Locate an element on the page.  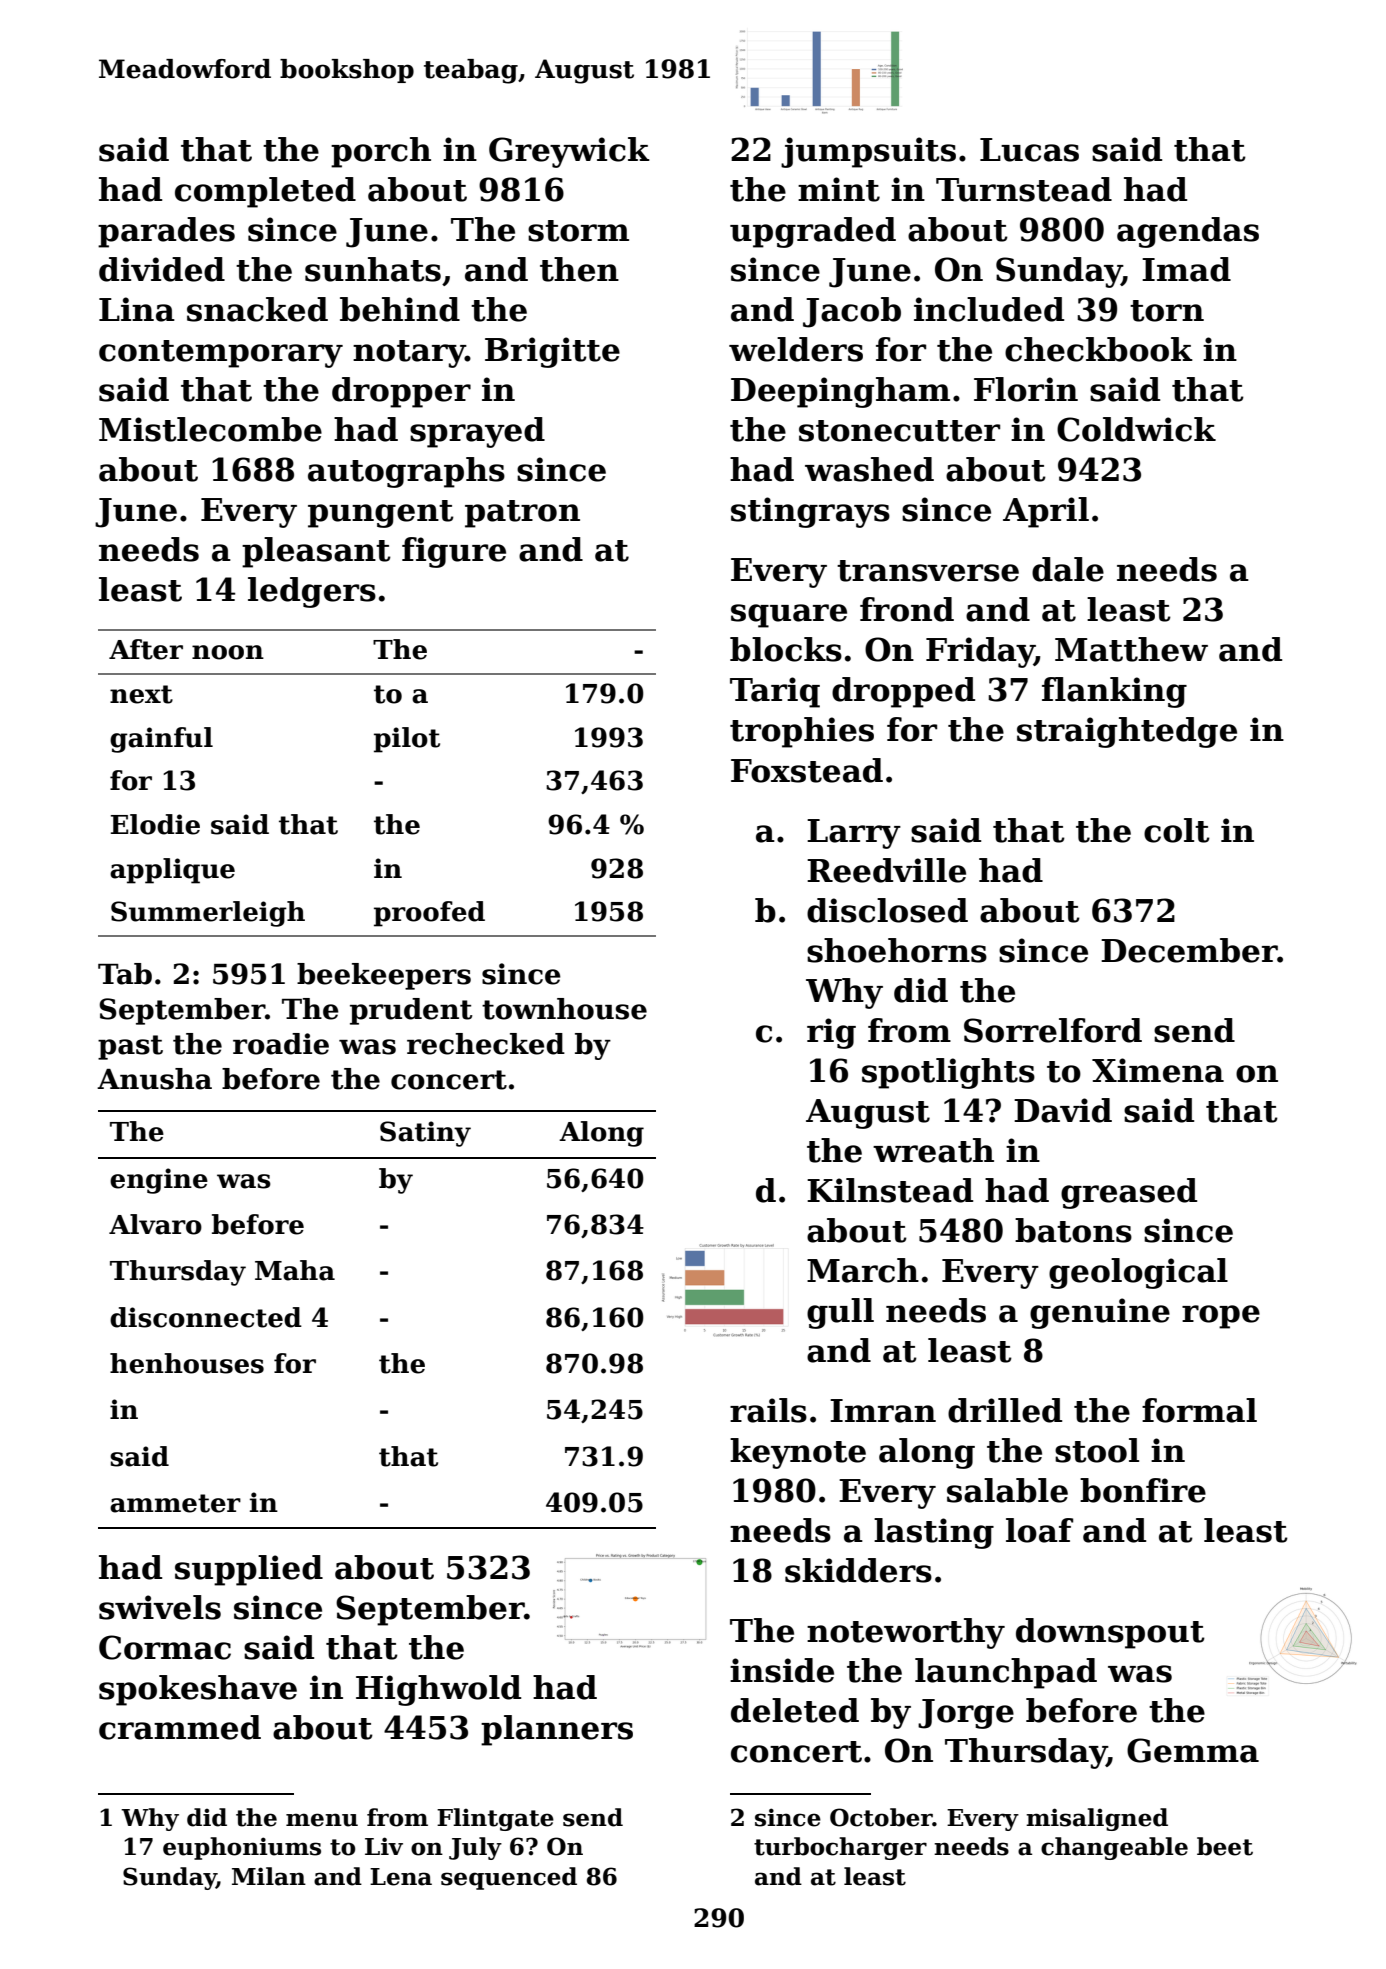
Greywick is located at coordinates (569, 152).
